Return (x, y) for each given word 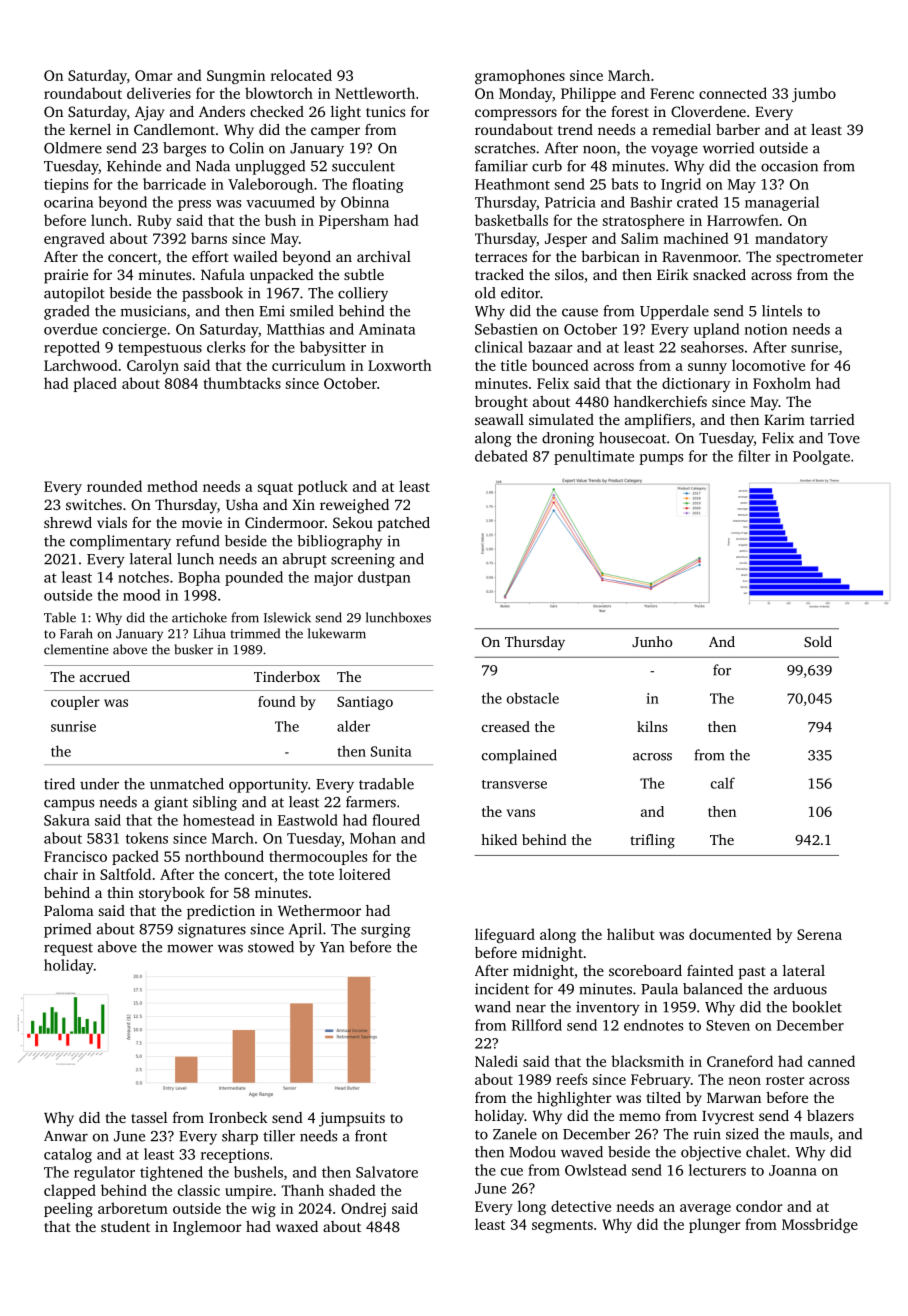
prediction (221, 912)
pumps (661, 459)
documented (730, 934)
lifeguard (505, 935)
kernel (90, 129)
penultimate (594, 457)
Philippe (588, 94)
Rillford (537, 1025)
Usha (242, 504)
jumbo (814, 94)
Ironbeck (238, 1117)
